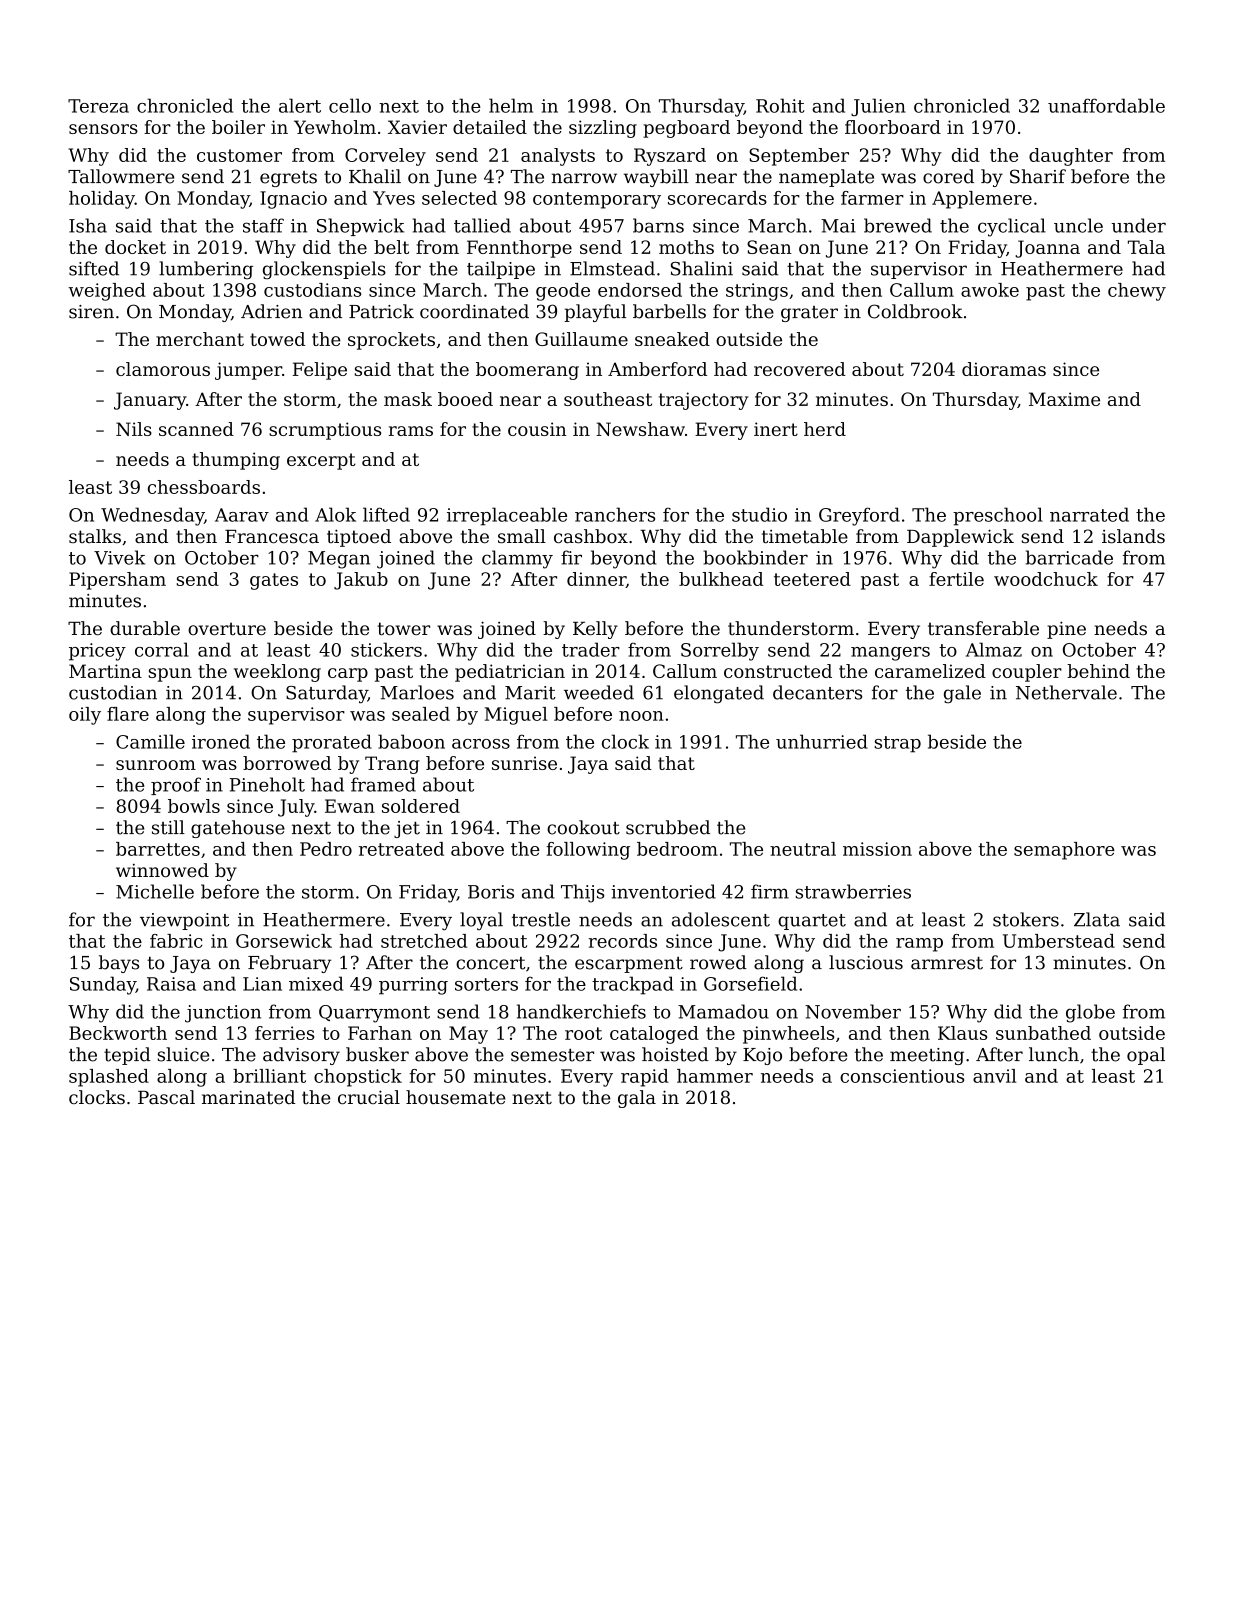 Image resolution: width=1234 pixels, height=1597 pixels. Describe the element at coordinates (919, 945) in the page. I see `ramp` at that location.
